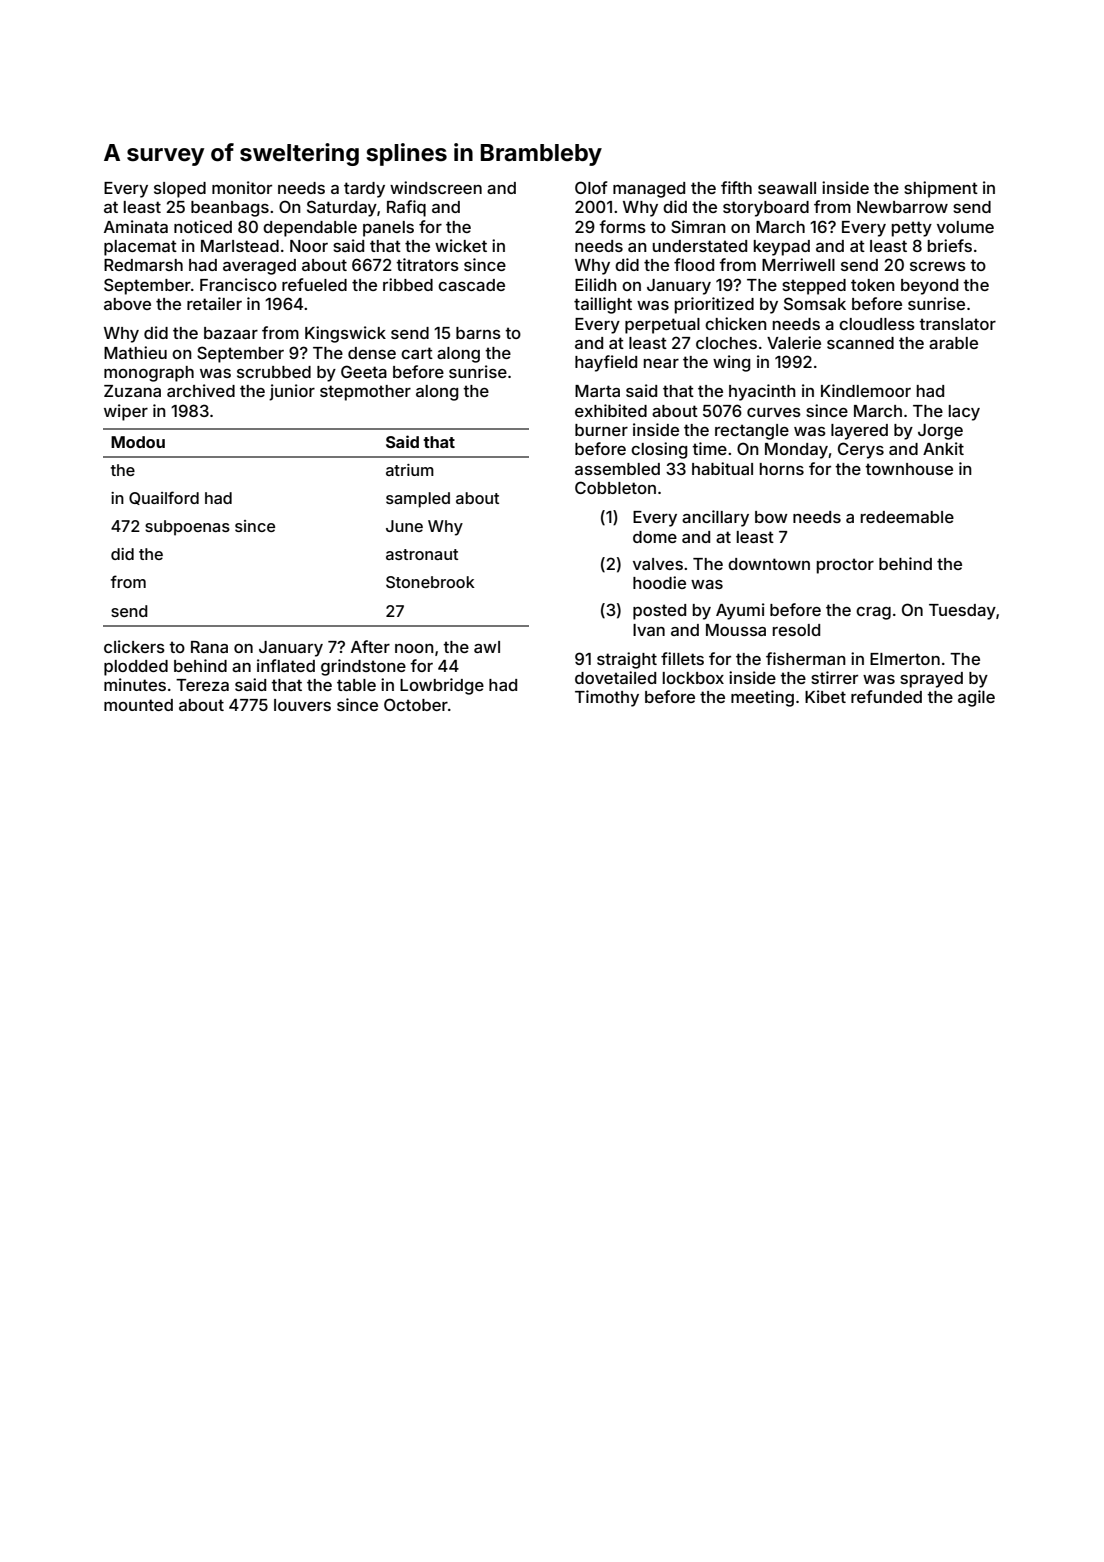 This screenshot has width=1104, height=1562. I want to click on Marta, so click(597, 391).
